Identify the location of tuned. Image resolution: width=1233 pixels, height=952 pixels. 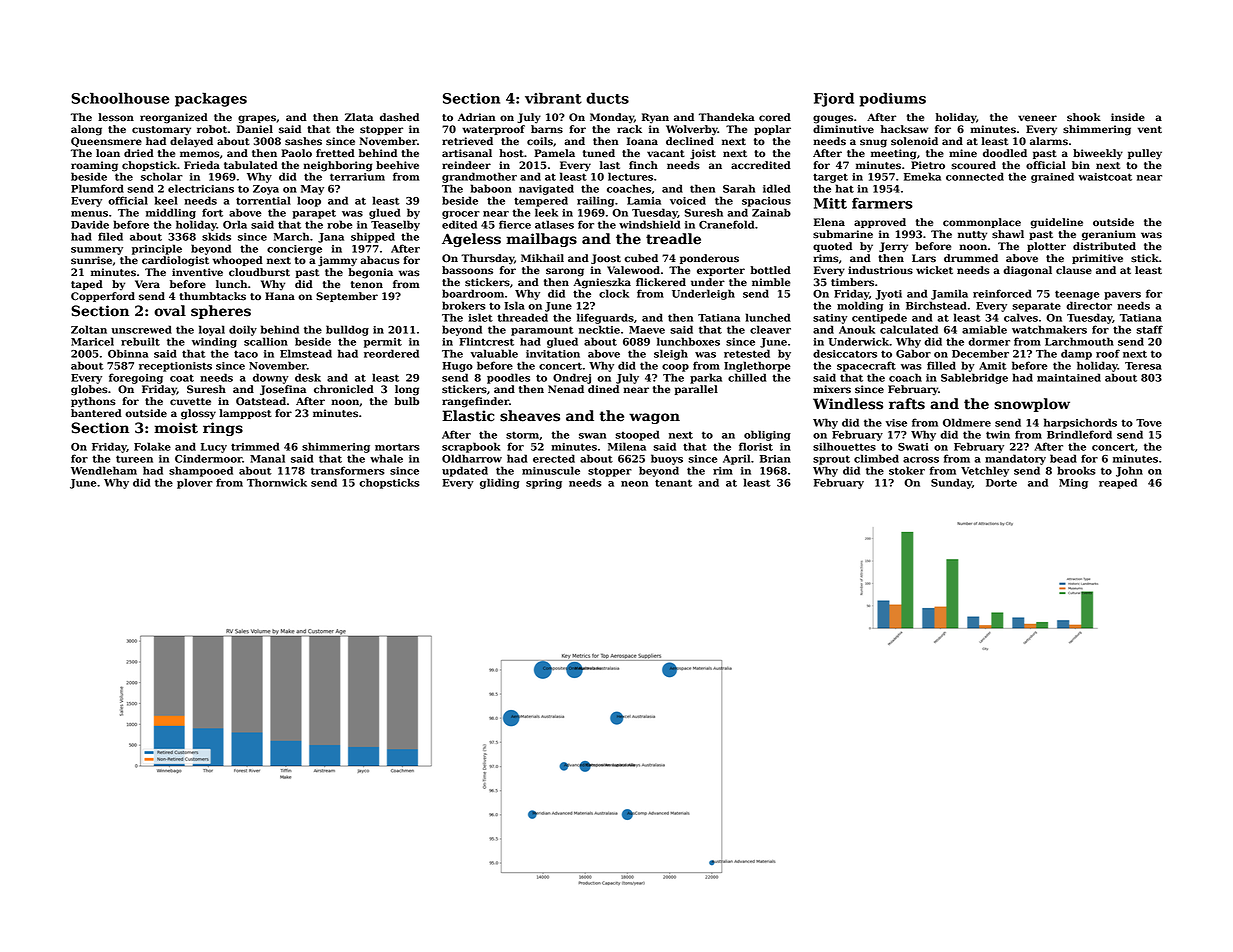
(599, 153).
